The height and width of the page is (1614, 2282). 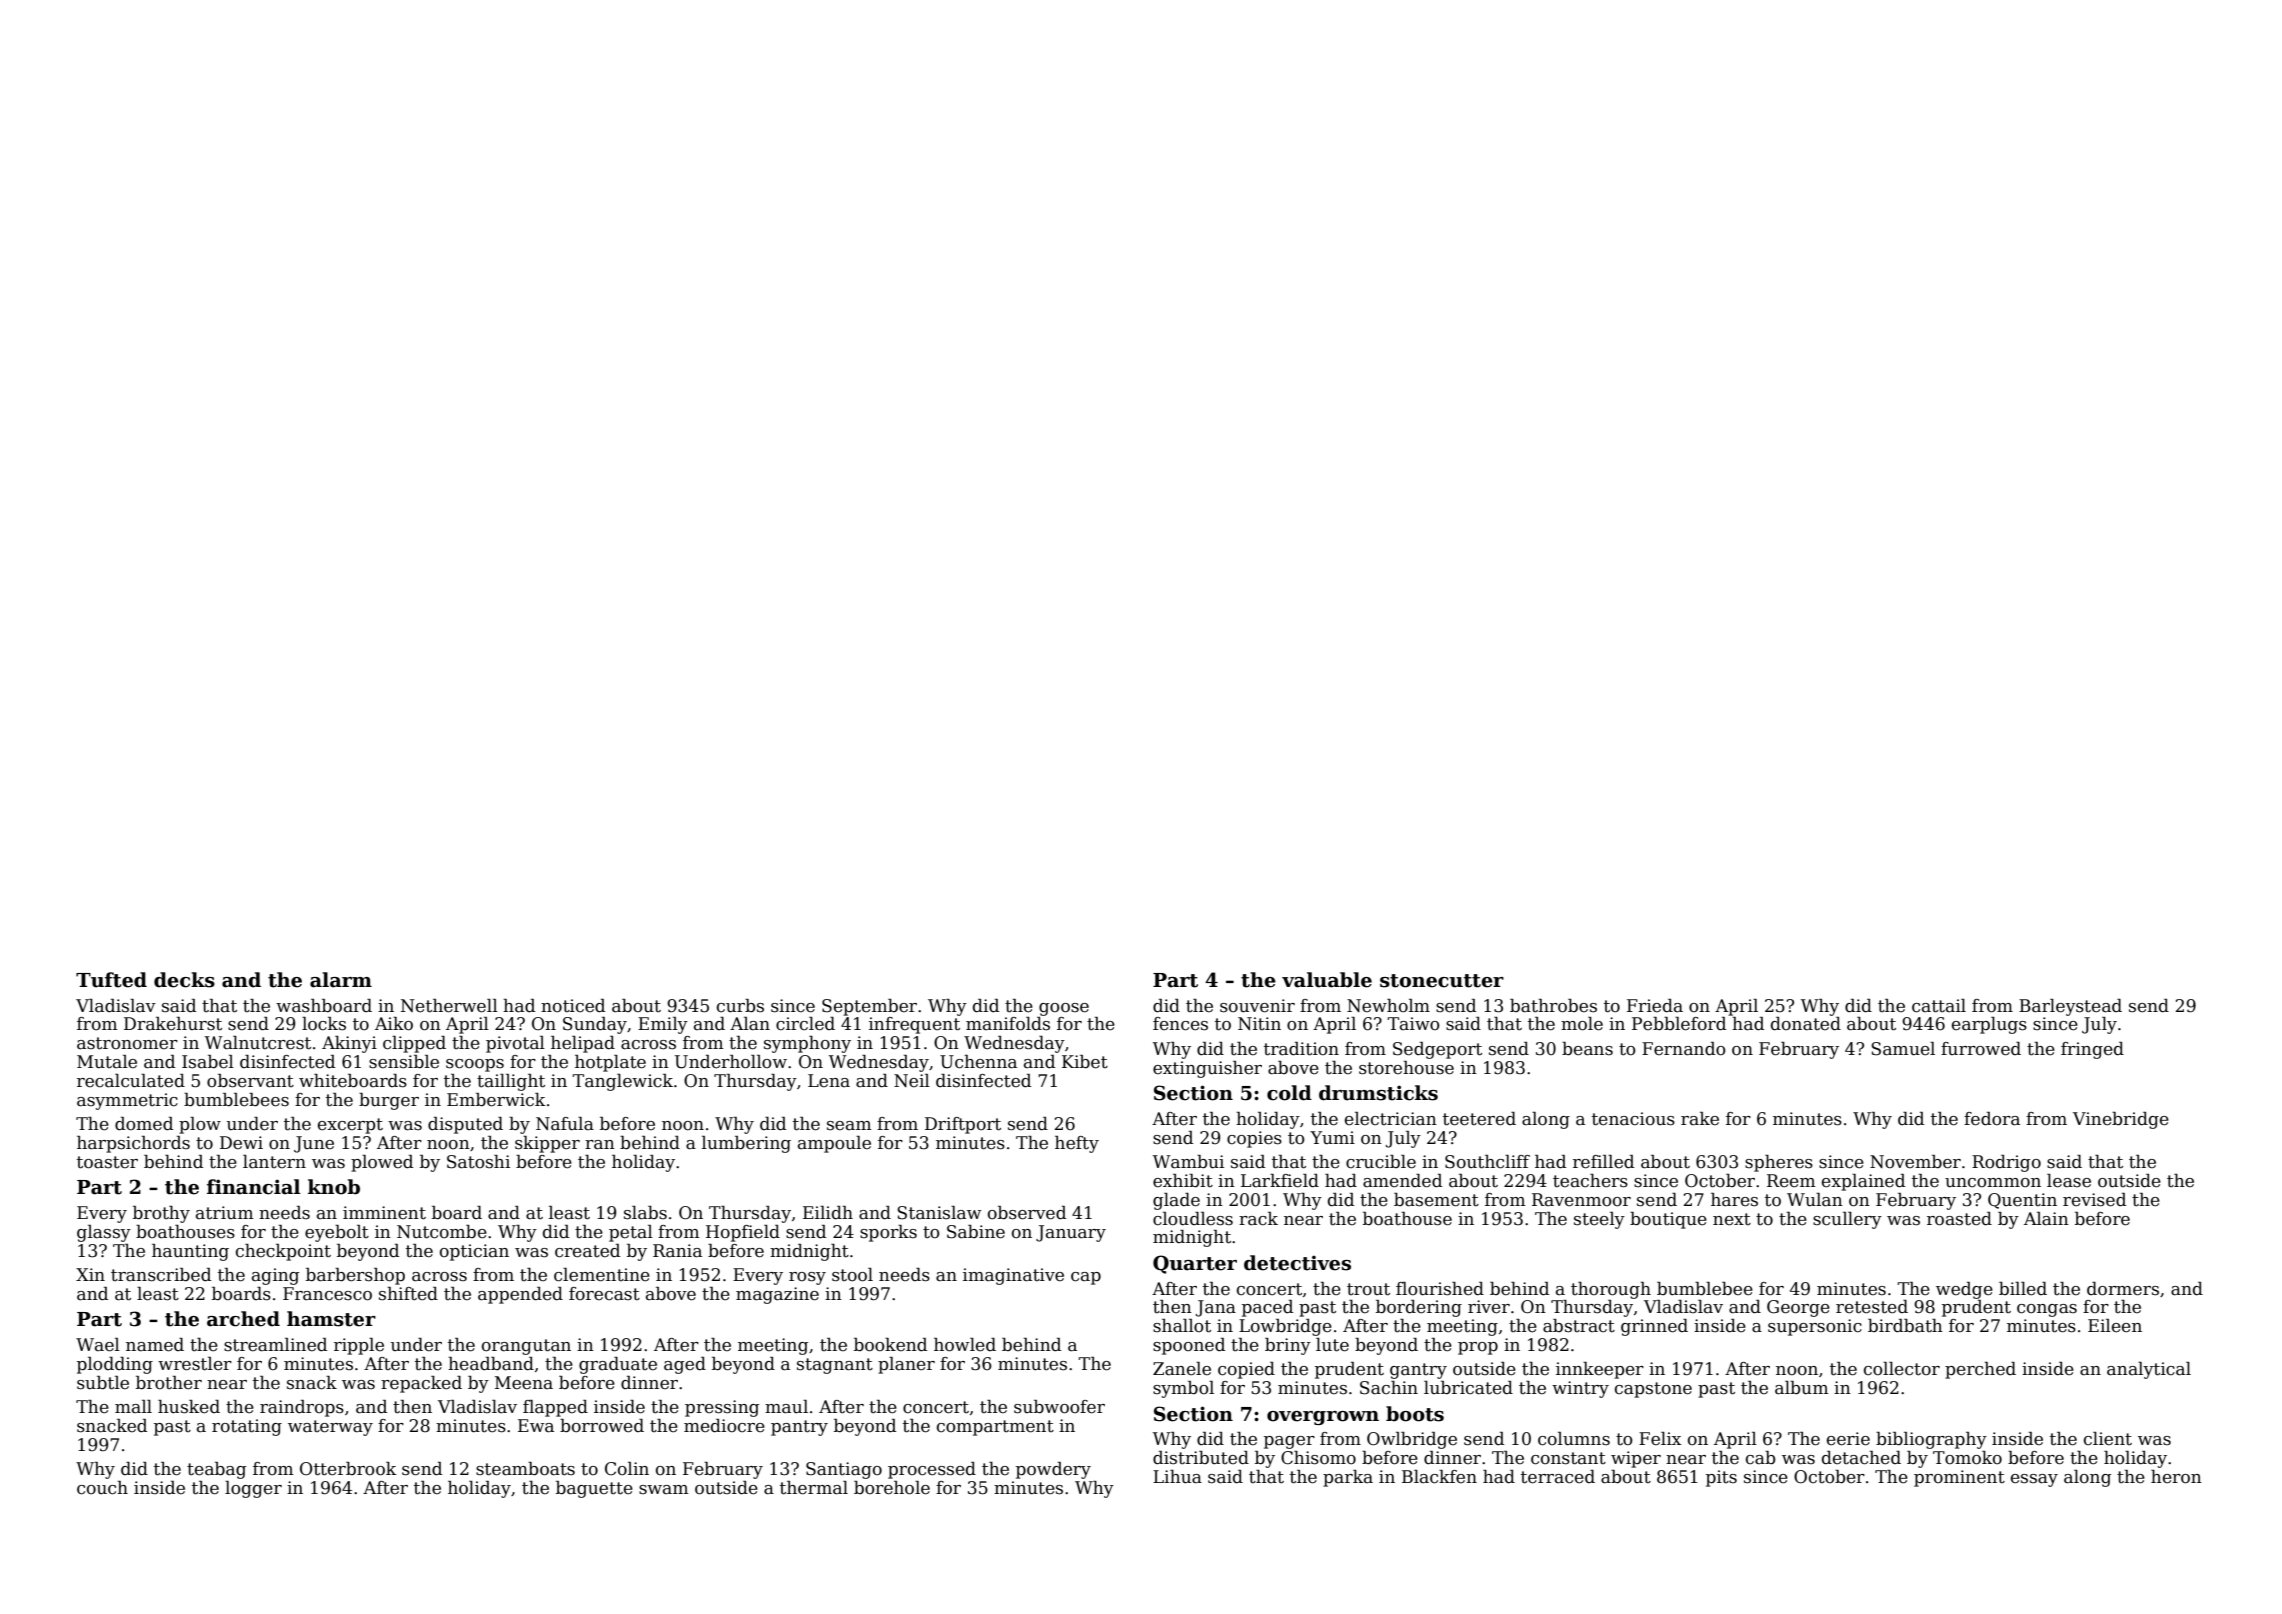 What do you see at coordinates (2108, 1439) in the page?
I see `client` at bounding box center [2108, 1439].
